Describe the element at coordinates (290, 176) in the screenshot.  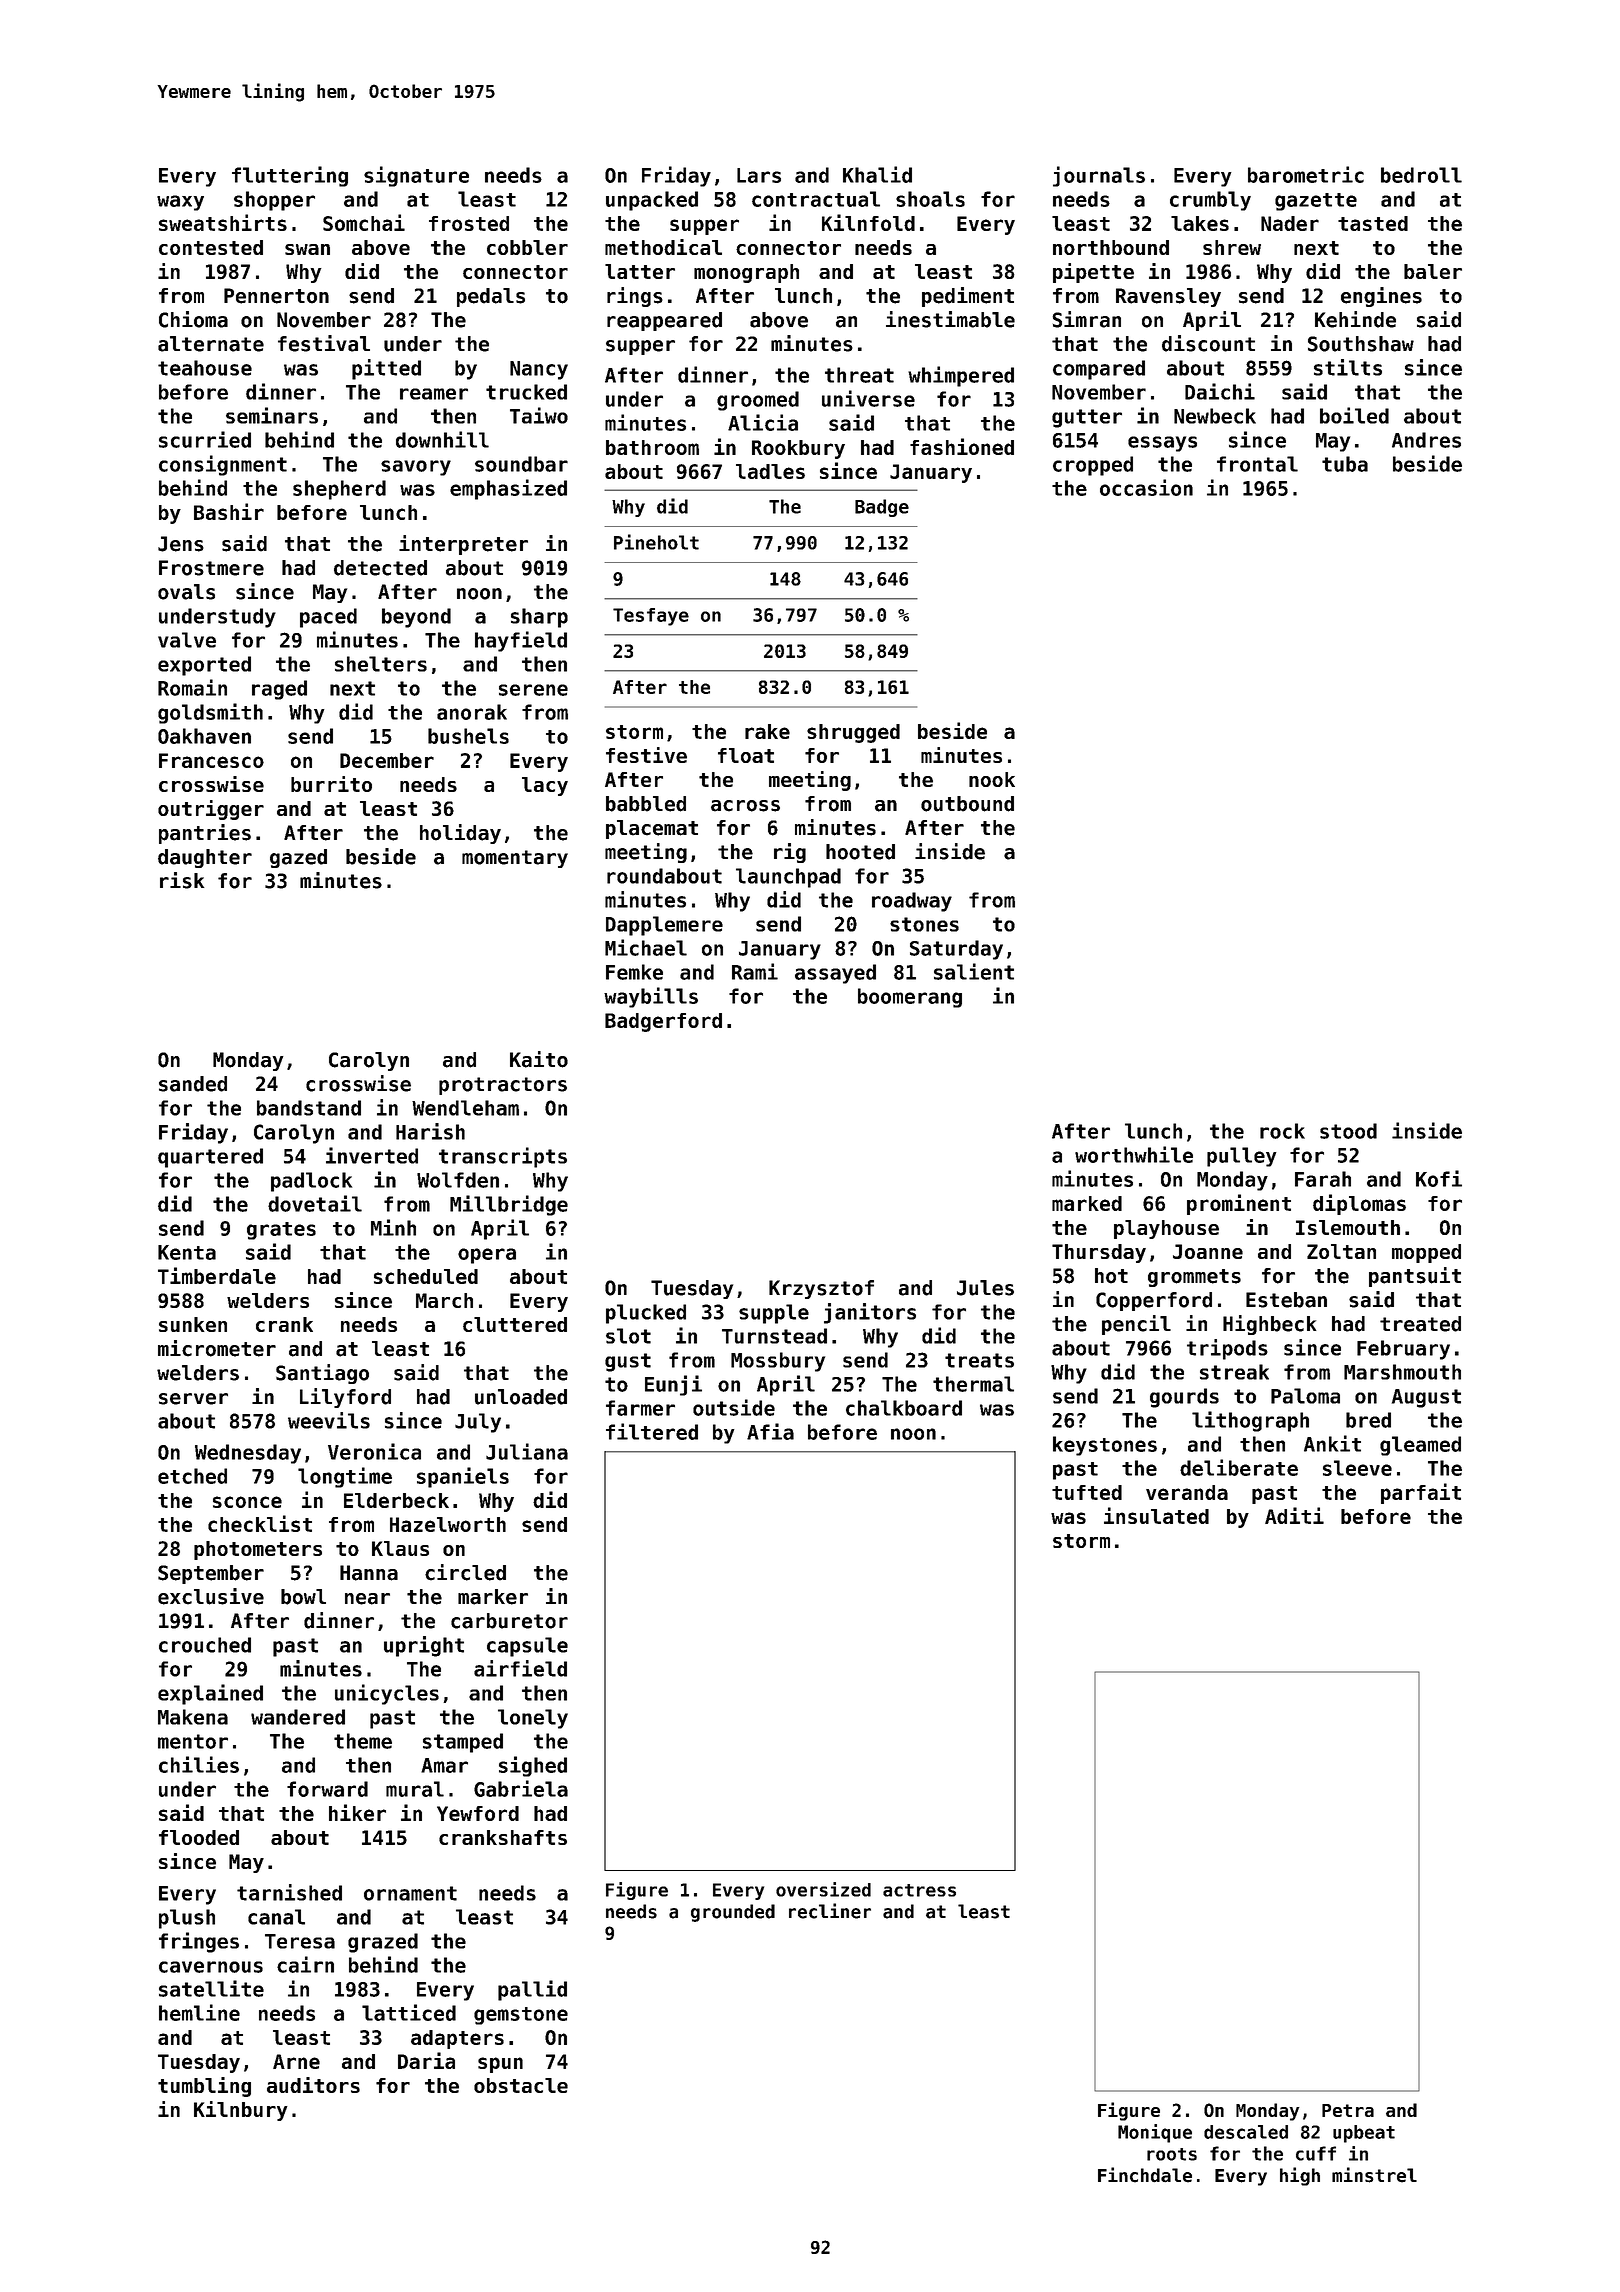
I see `fluttering` at that location.
